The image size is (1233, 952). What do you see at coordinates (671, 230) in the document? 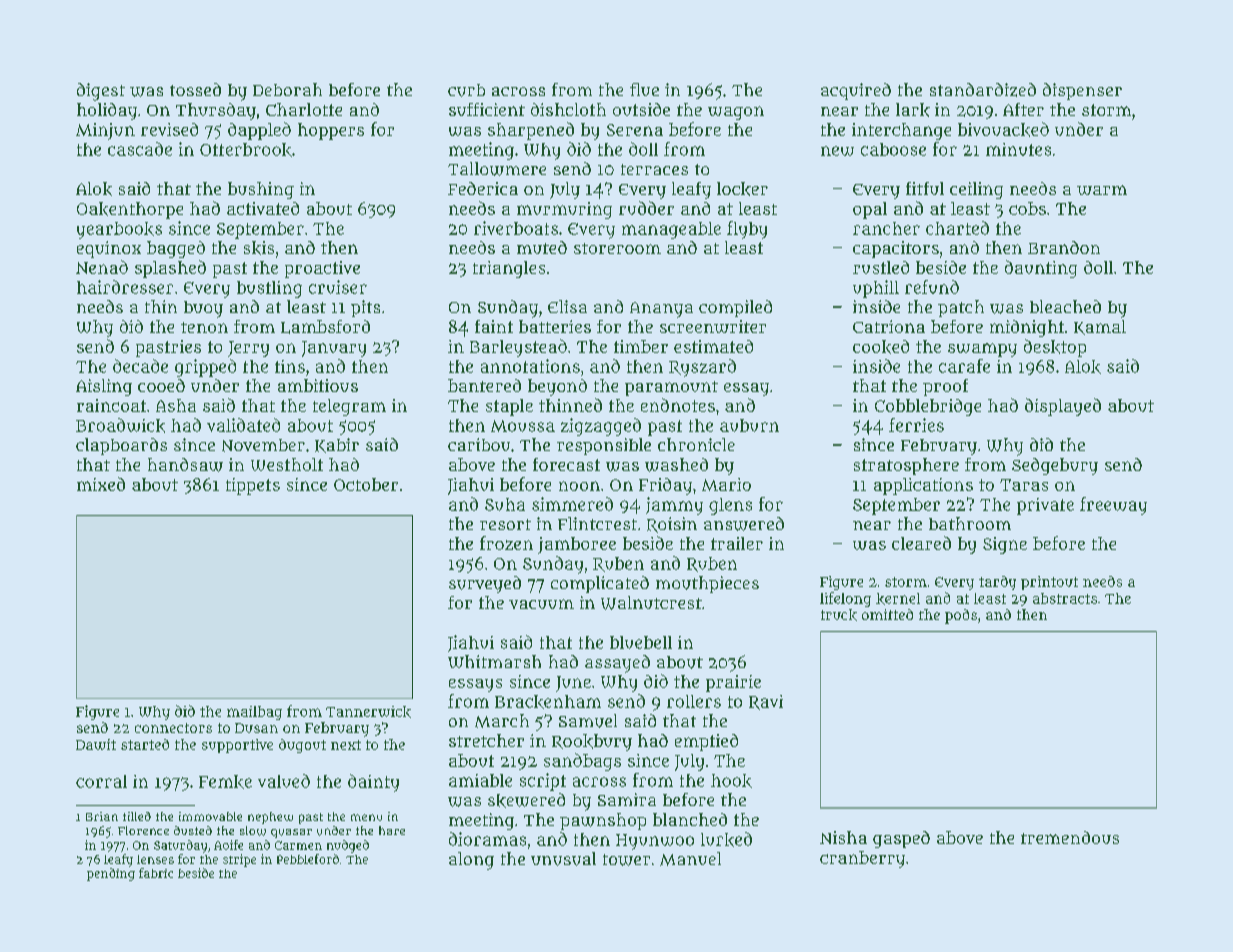
I see `manageable` at bounding box center [671, 230].
